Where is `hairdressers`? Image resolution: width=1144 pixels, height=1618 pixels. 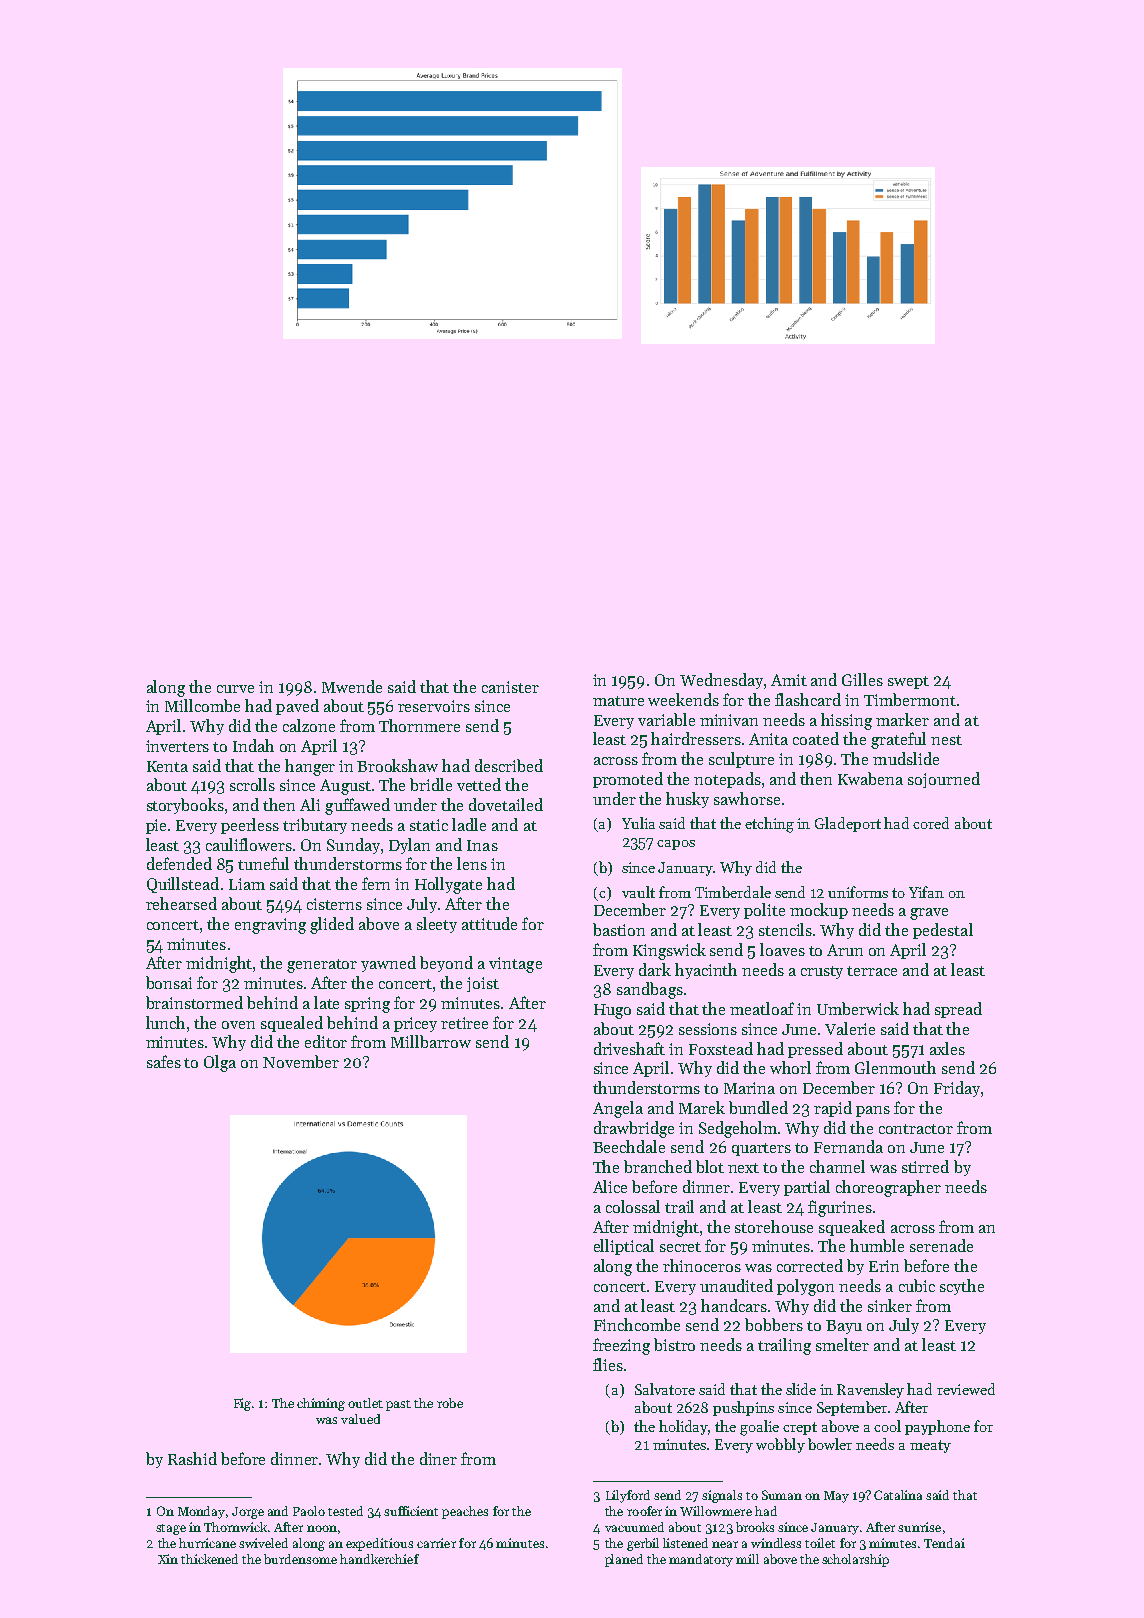
hairdressers is located at coordinates (696, 738).
